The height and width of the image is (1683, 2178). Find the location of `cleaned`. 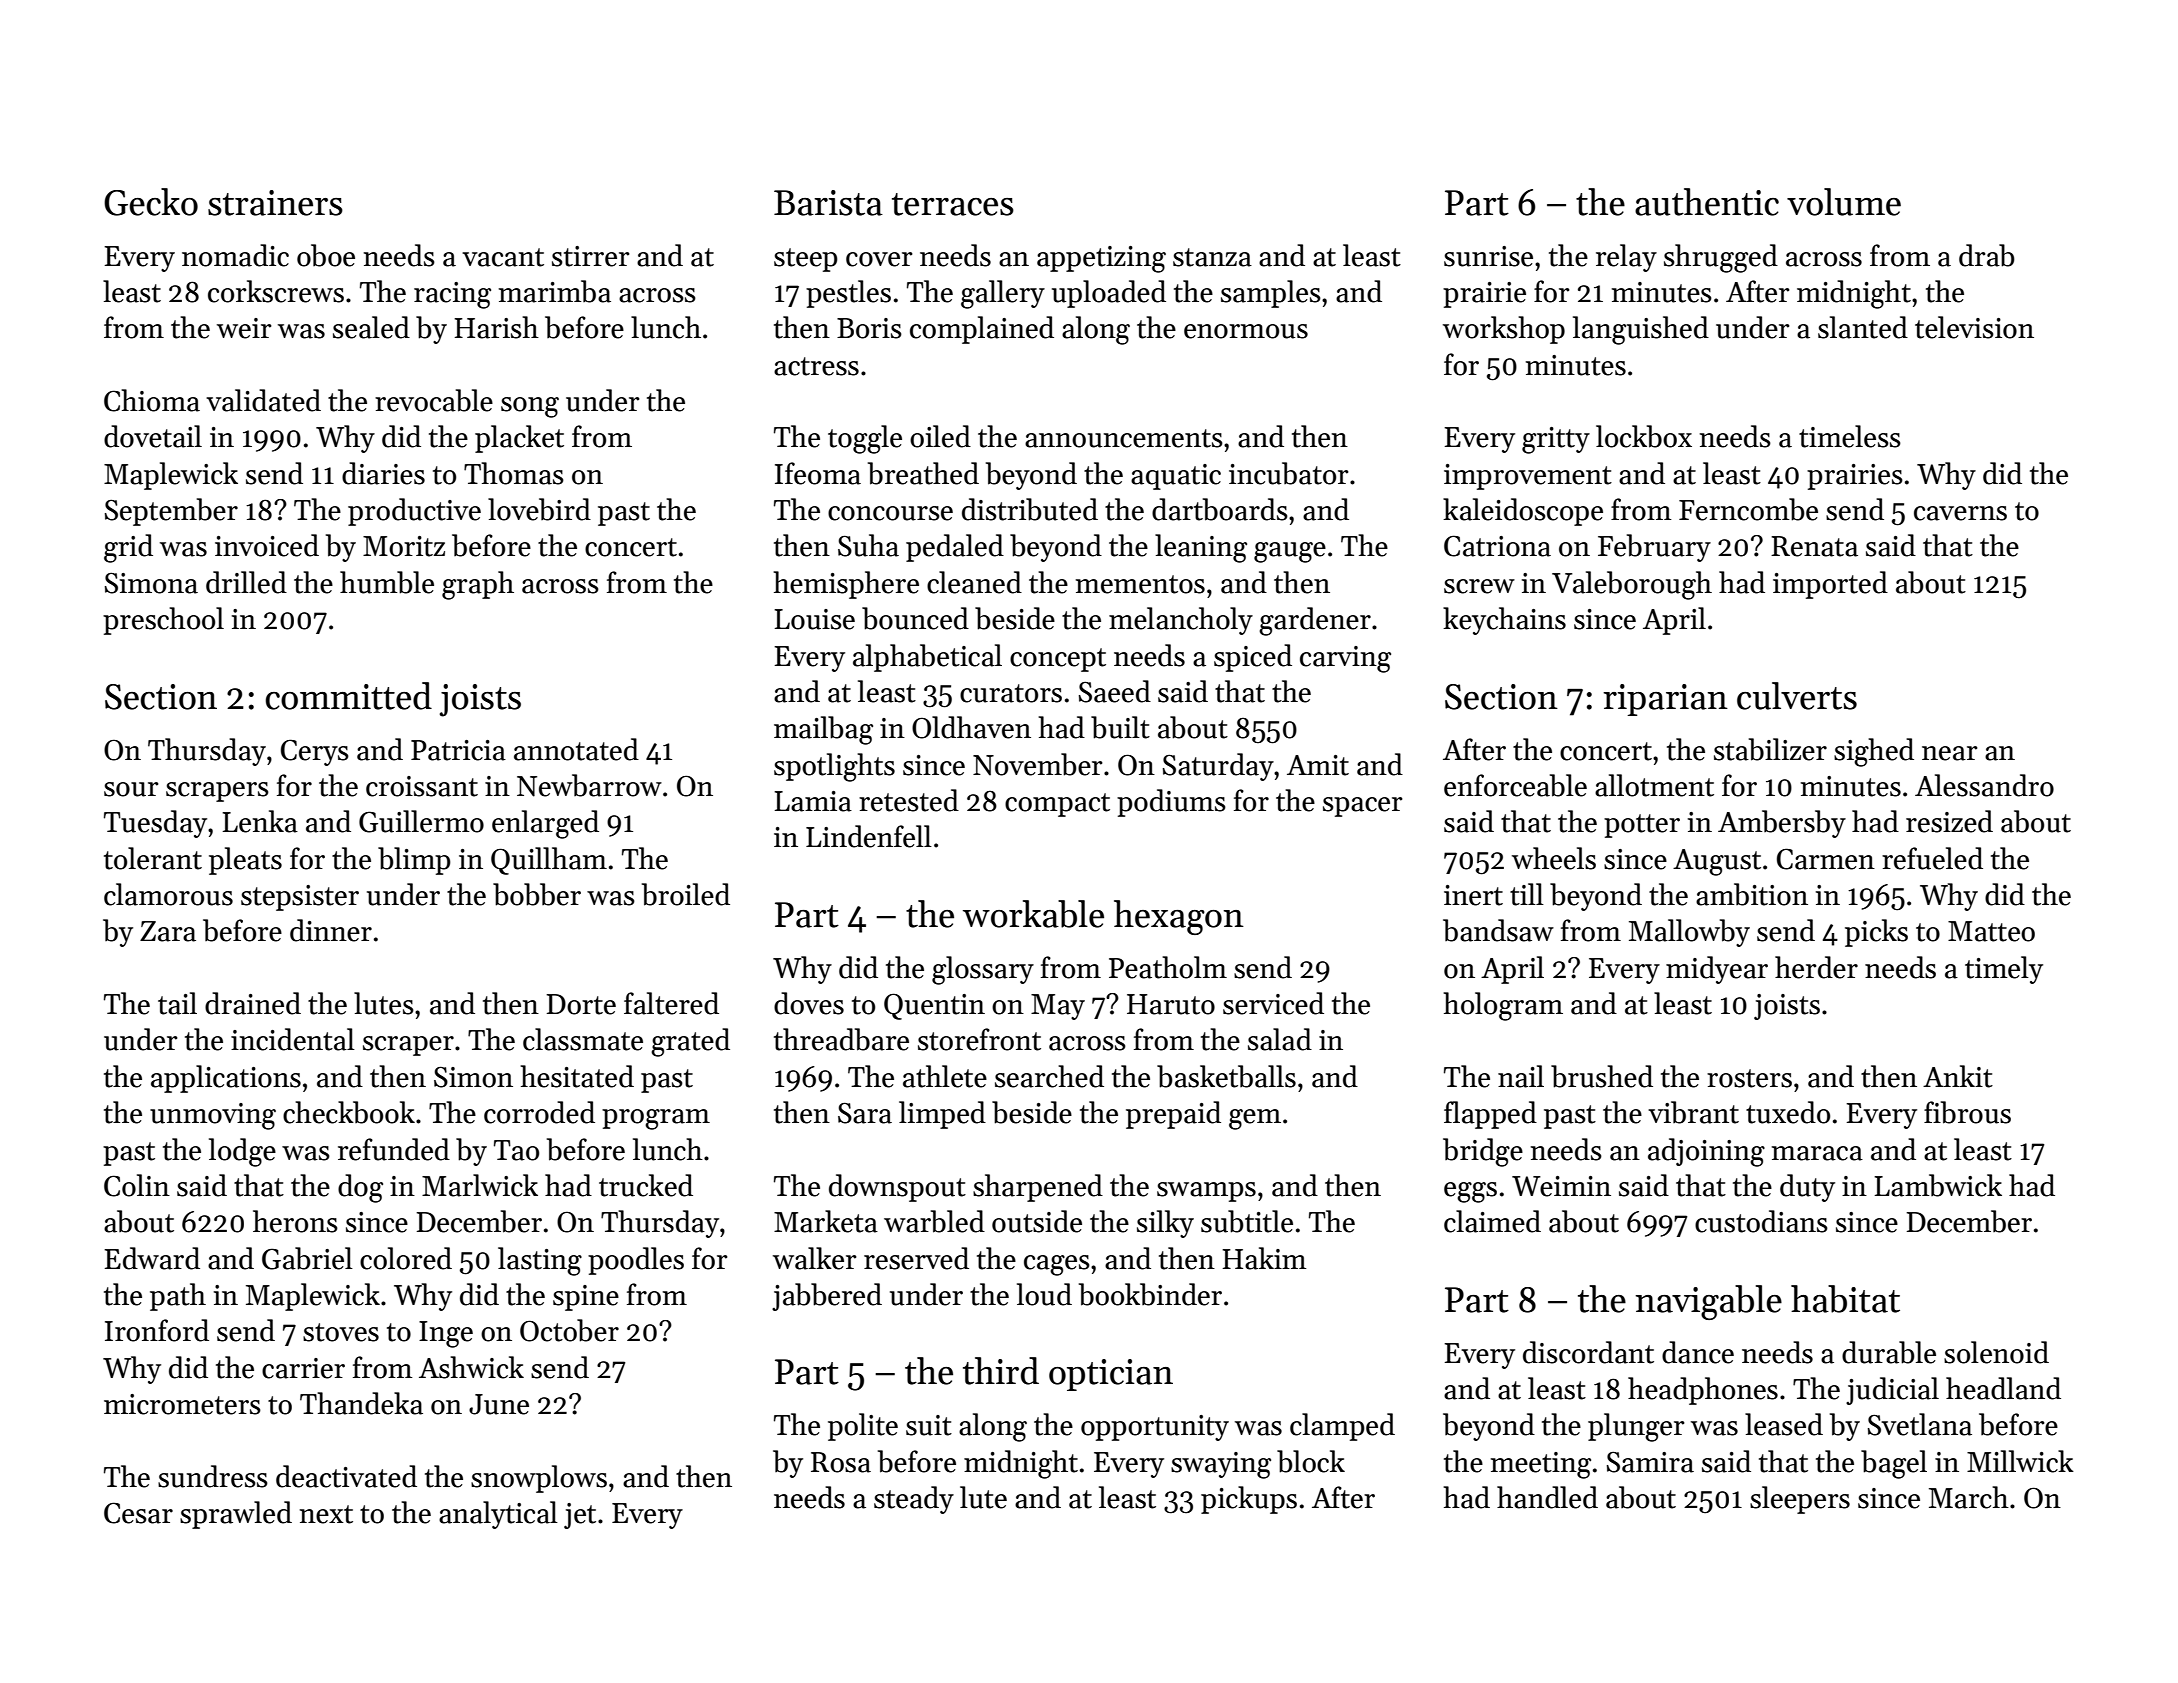

cleaned is located at coordinates (974, 582).
